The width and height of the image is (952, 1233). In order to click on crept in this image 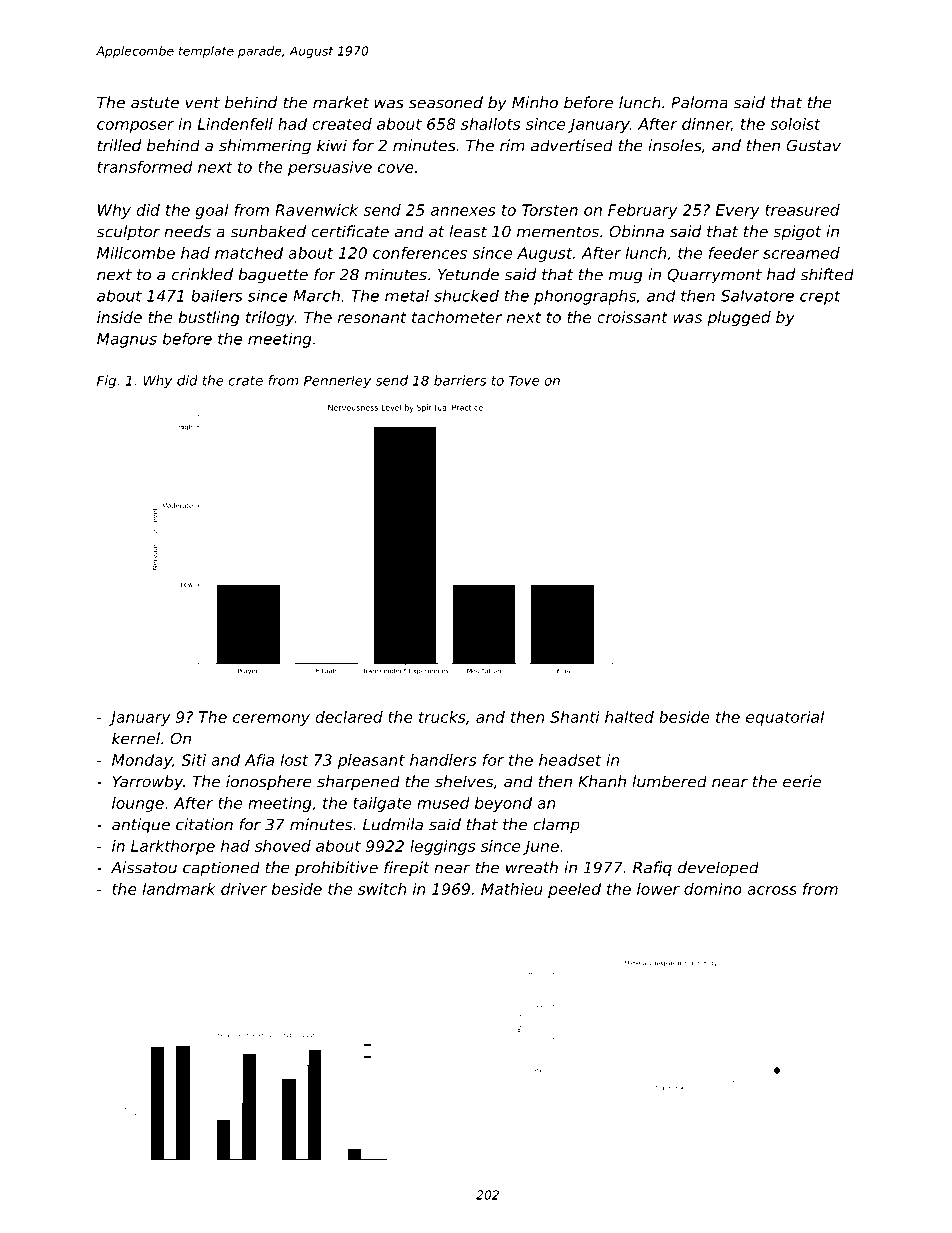, I will do `click(820, 297)`.
